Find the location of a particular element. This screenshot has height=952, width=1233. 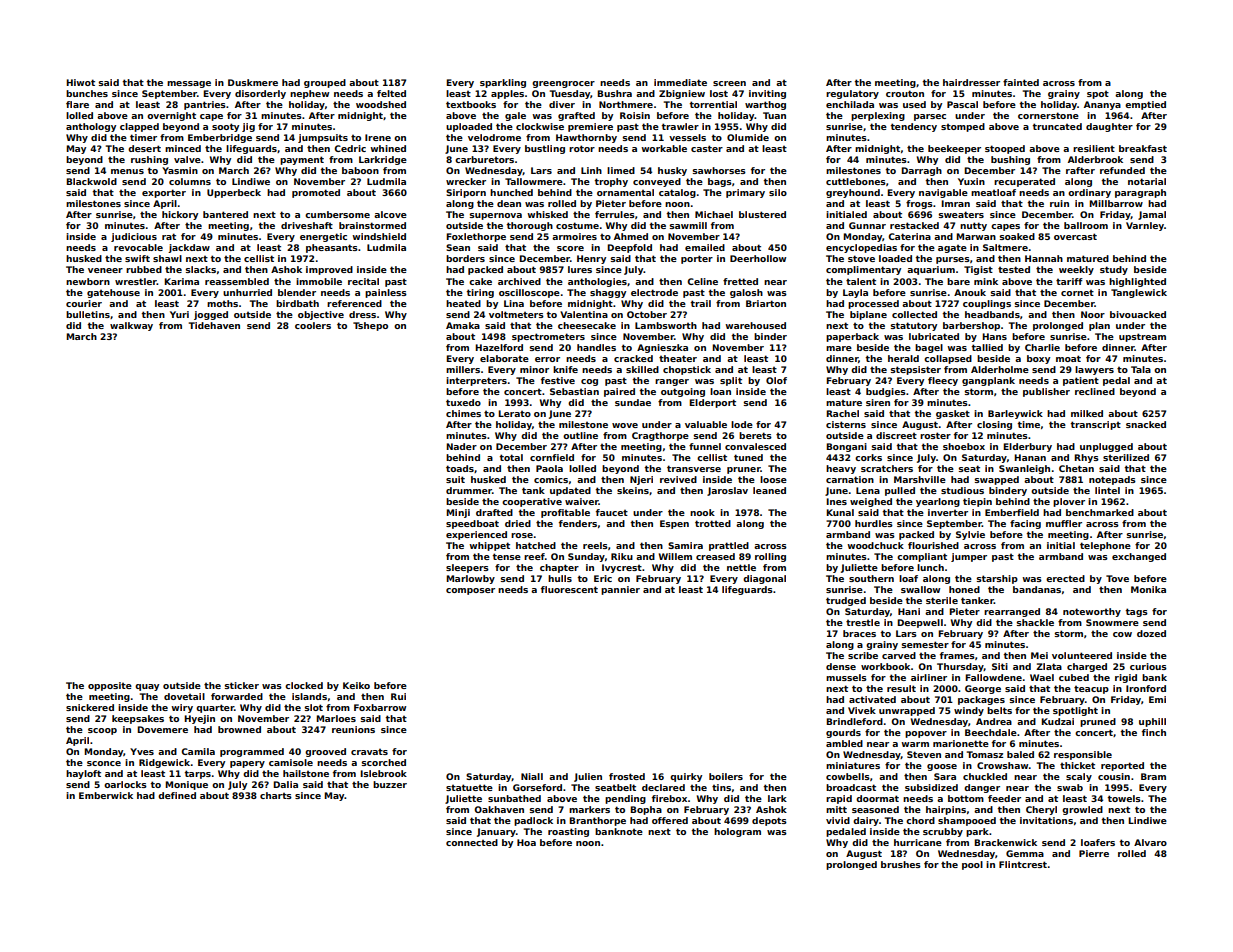

nook is located at coordinates (702, 512).
